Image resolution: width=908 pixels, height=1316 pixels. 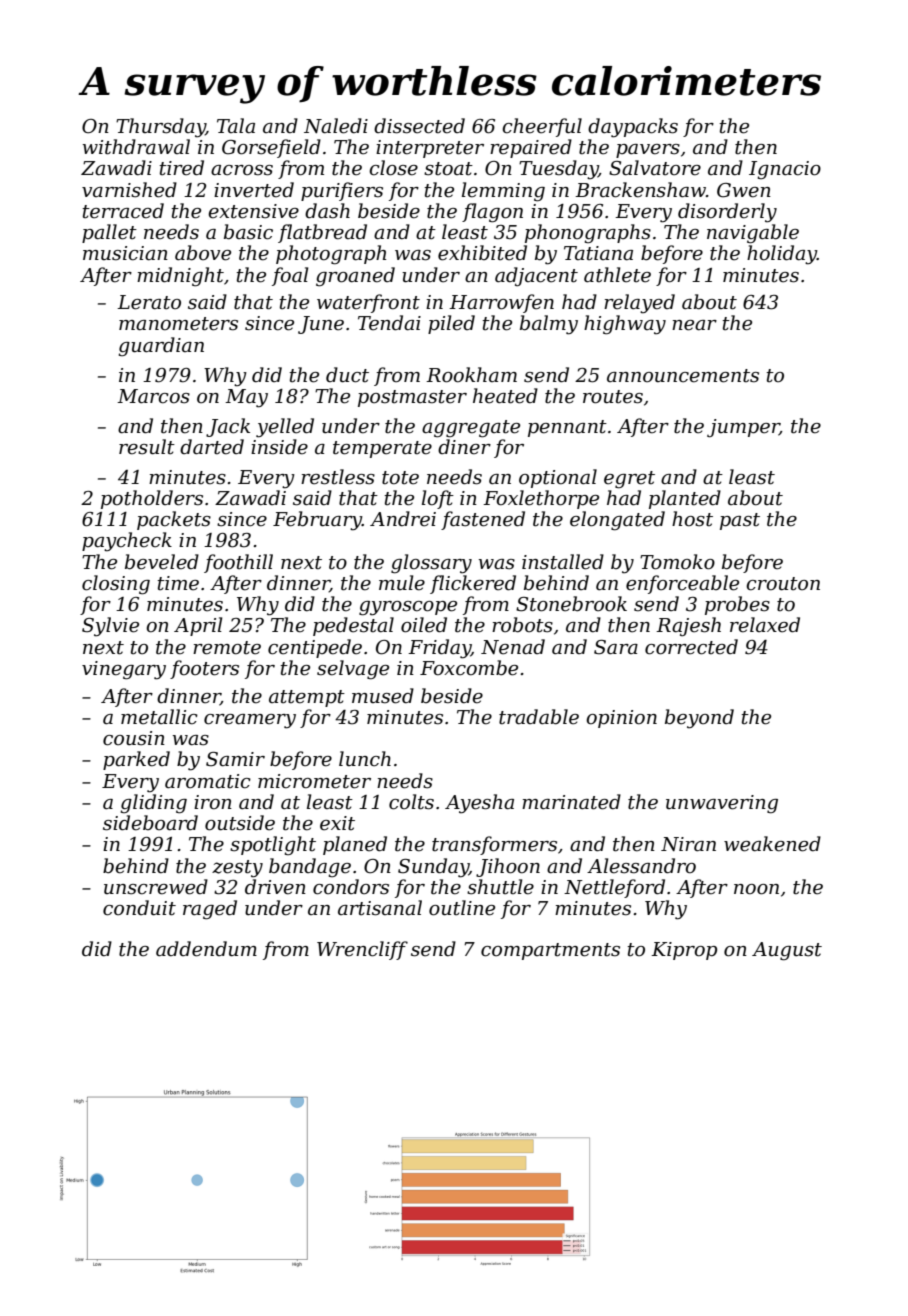 I want to click on daypacks, so click(x=633, y=128).
